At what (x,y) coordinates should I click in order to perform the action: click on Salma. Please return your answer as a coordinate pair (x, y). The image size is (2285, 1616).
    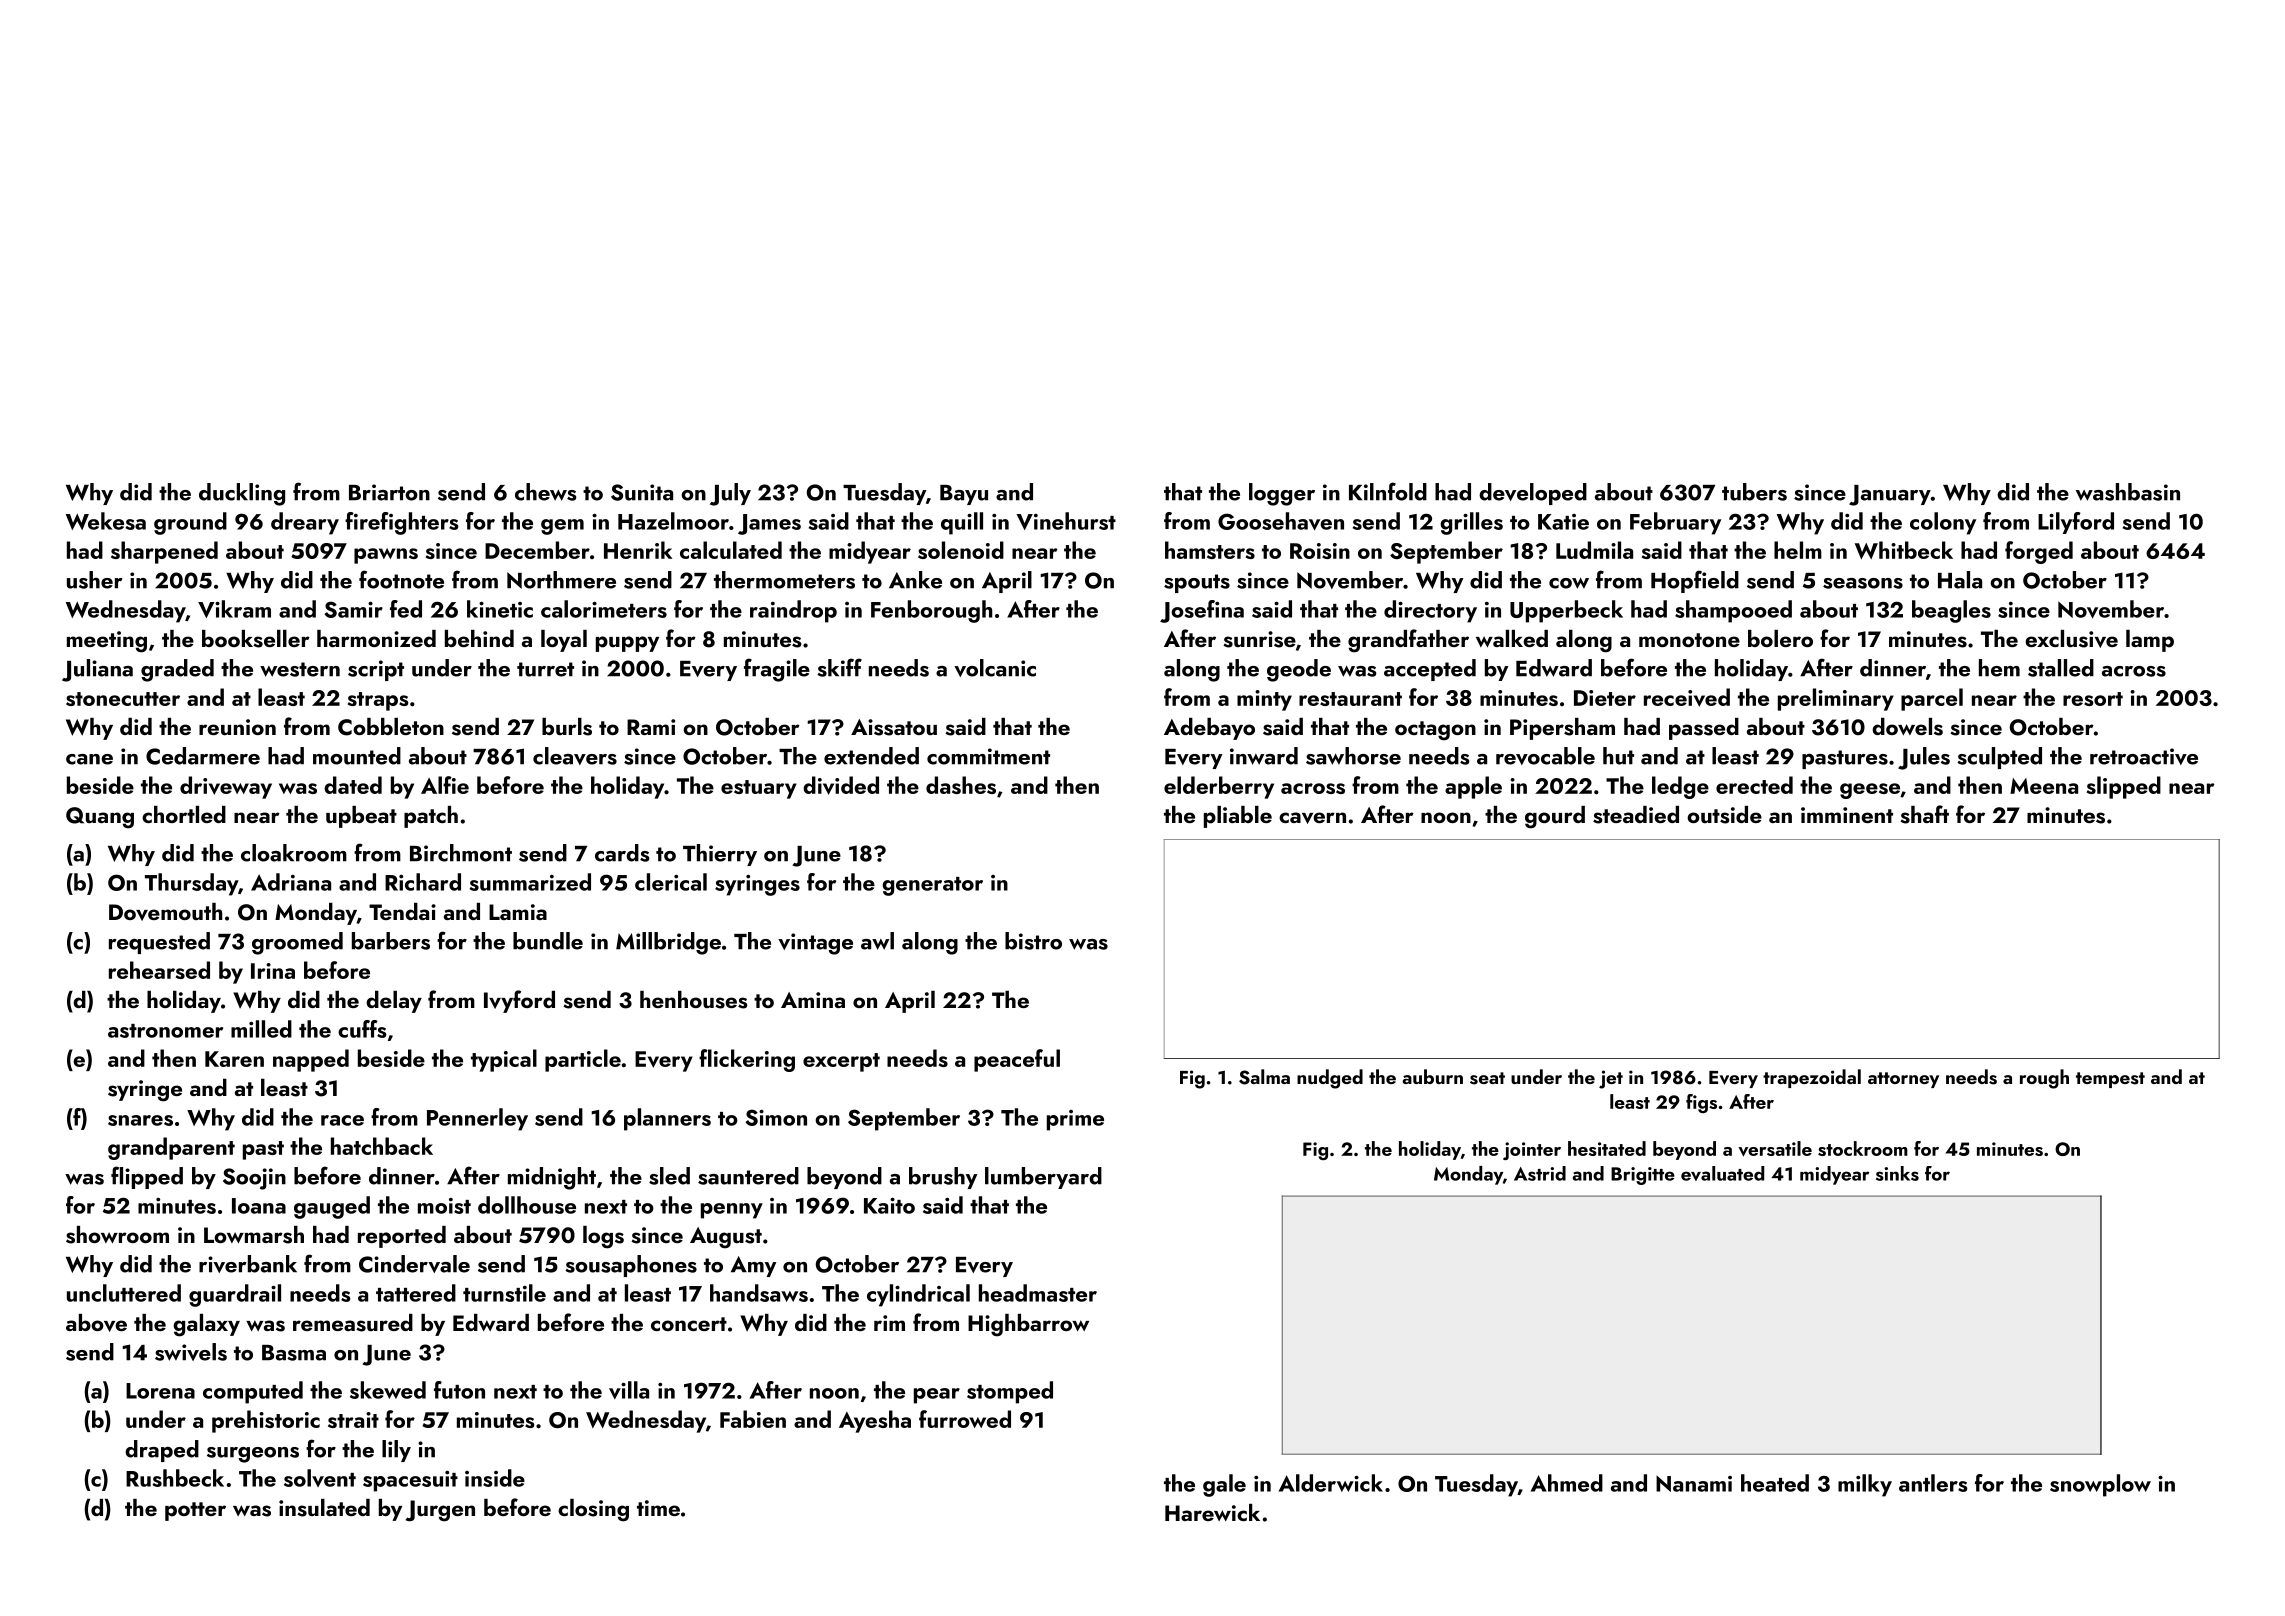
    Looking at the image, I should click on (1264, 1077).
